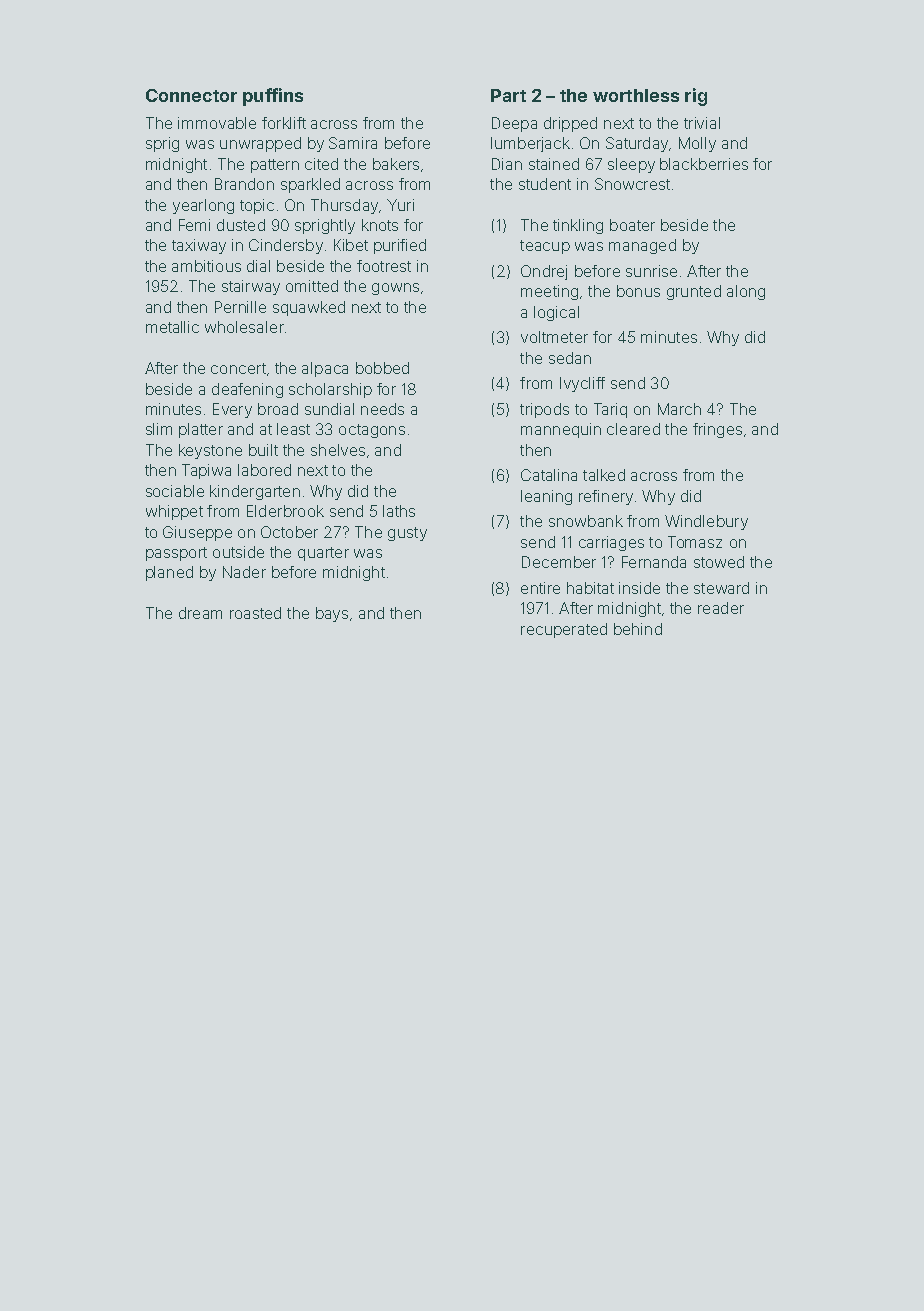 This document has height=1311, width=924. Describe the element at coordinates (606, 497) in the document. I see `refinery` at that location.
